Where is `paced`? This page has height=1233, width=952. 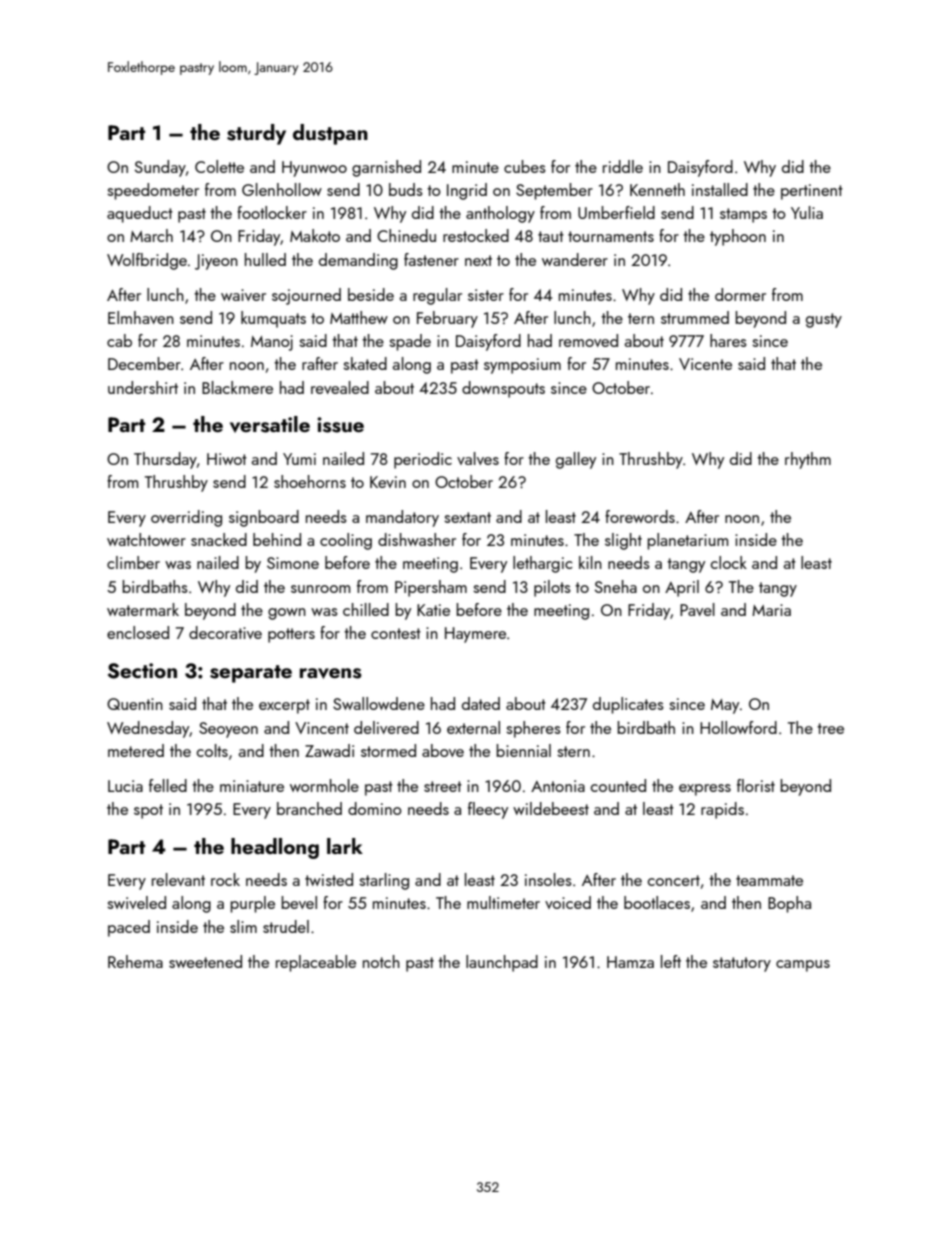 paced is located at coordinates (129, 928).
